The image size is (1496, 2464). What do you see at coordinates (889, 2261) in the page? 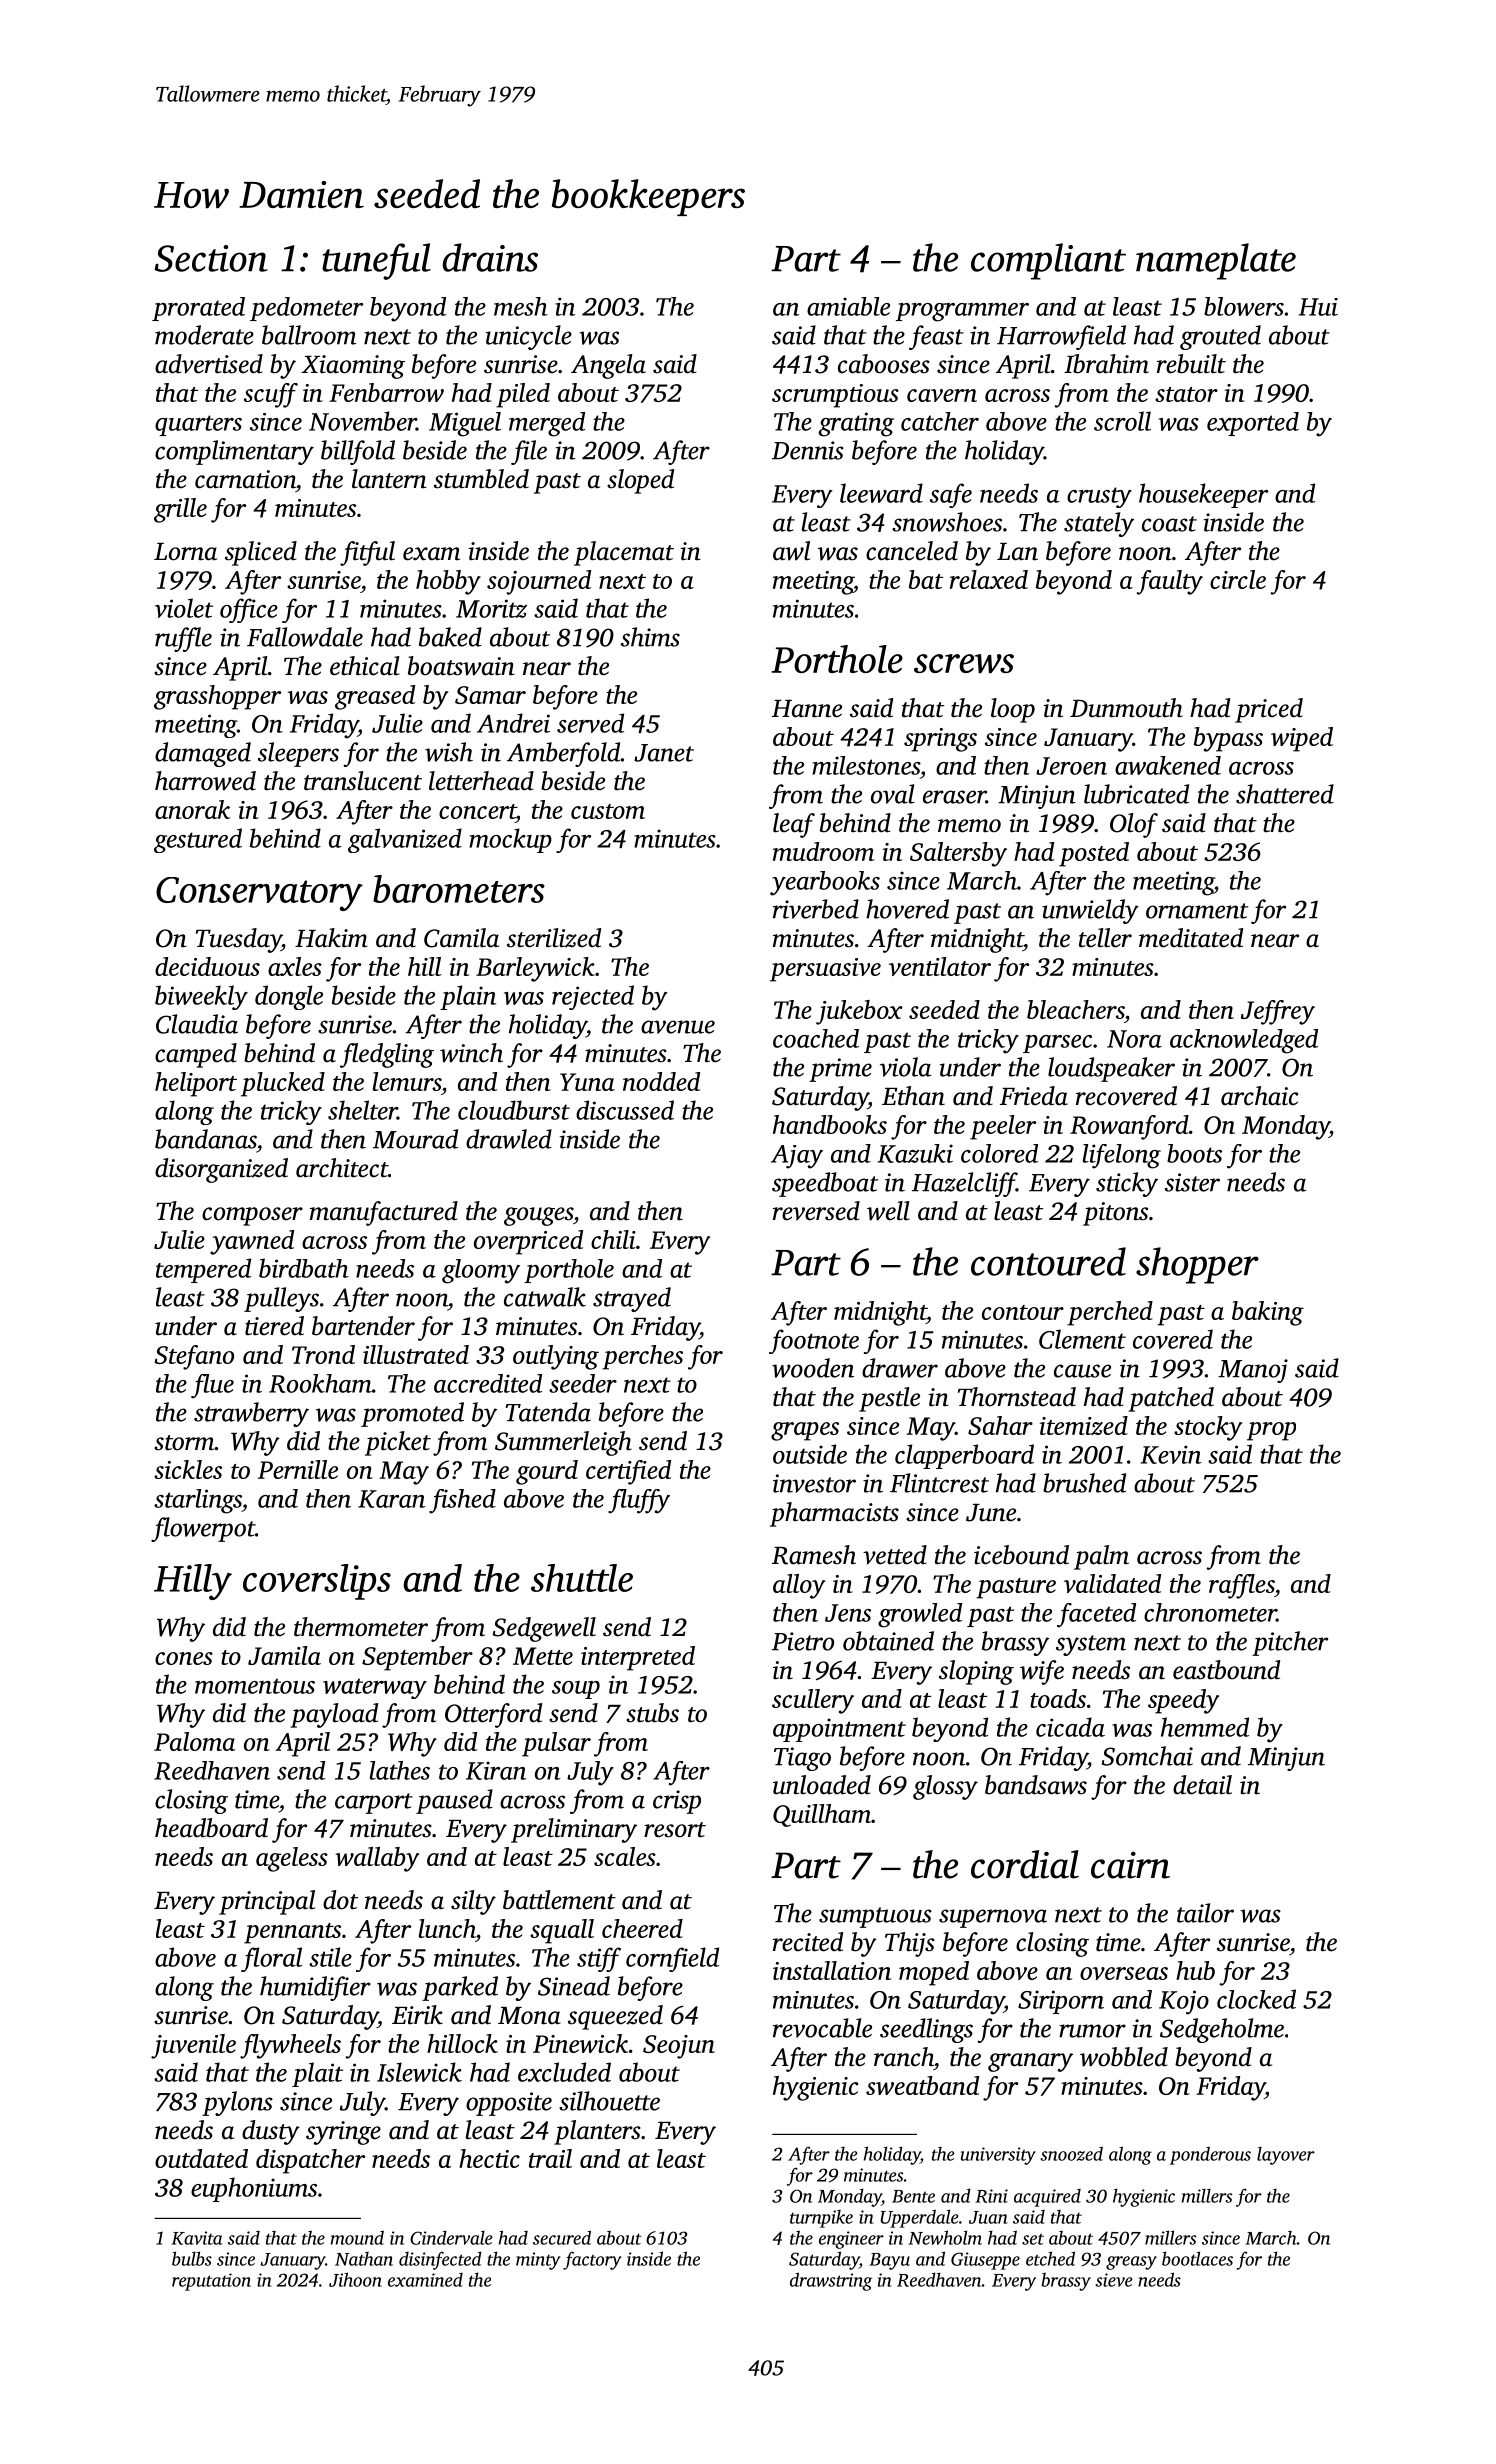
I see `Bayu` at bounding box center [889, 2261].
